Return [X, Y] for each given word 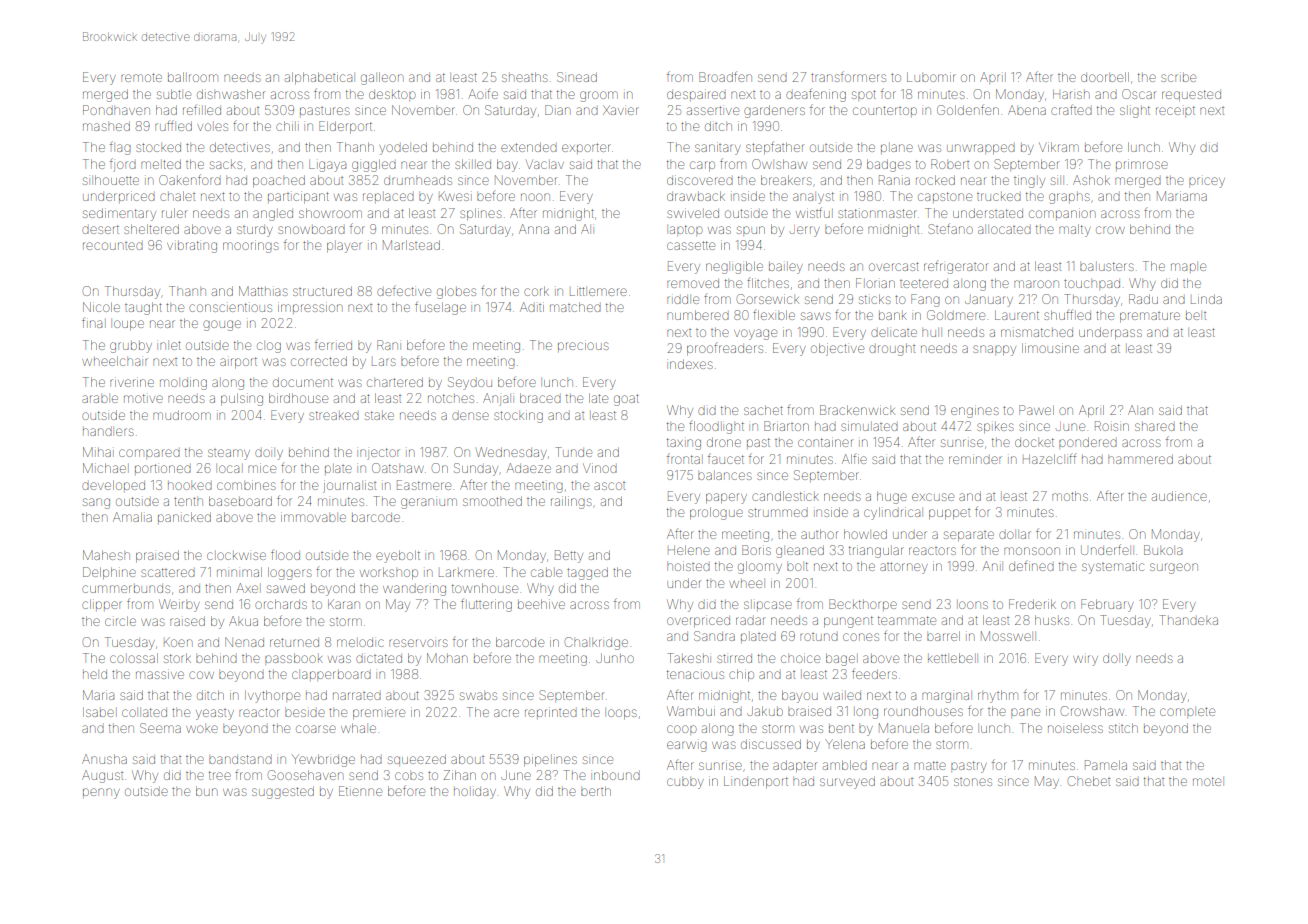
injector [380, 454]
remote [141, 77]
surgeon [1174, 568]
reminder [975, 459]
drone [724, 442]
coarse [316, 729]
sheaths [525, 77]
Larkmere [466, 573]
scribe [1178, 78]
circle [120, 621]
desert [100, 229]
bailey [786, 268]
